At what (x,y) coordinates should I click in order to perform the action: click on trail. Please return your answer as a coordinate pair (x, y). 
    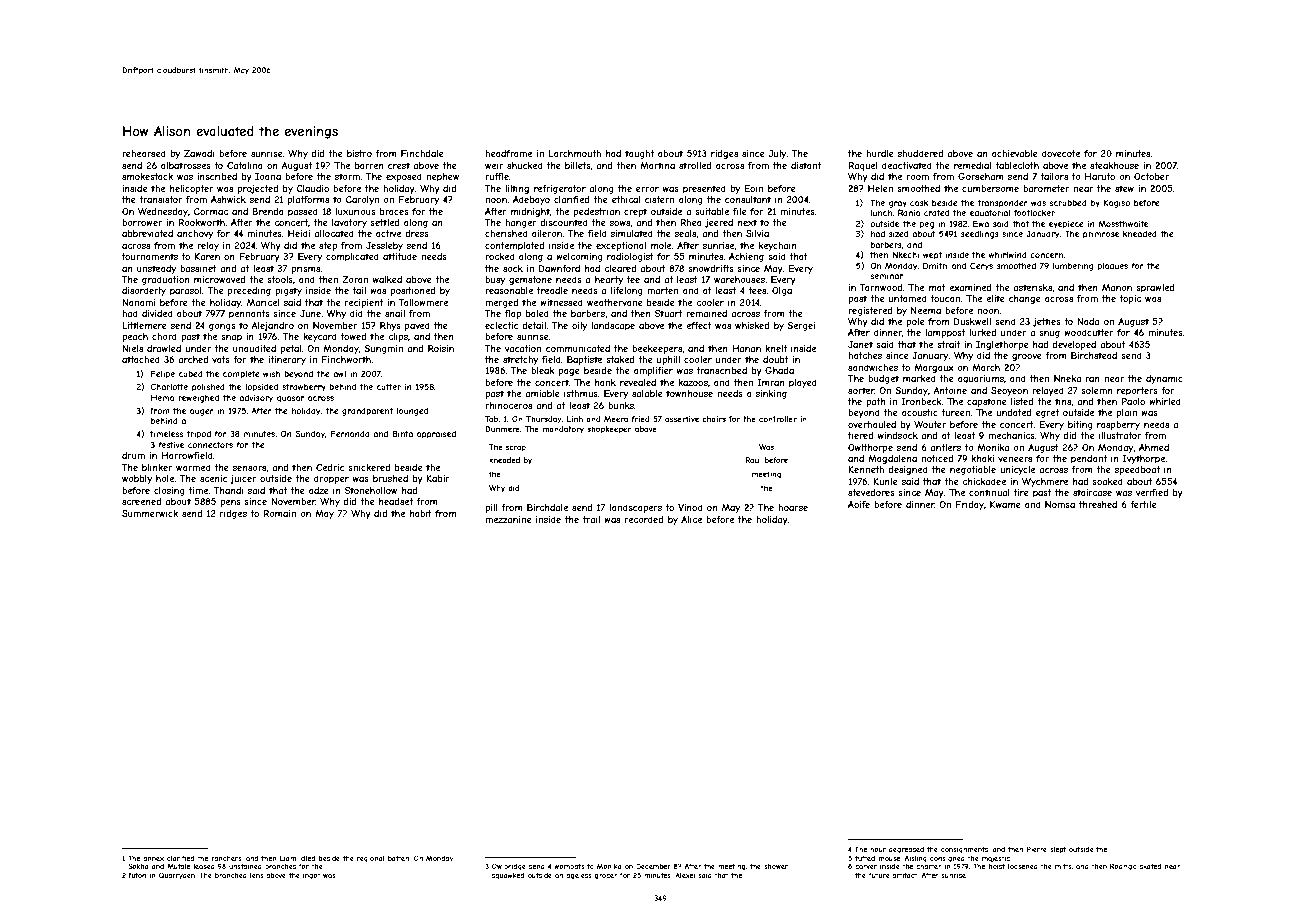
    Looking at the image, I should click on (591, 519).
